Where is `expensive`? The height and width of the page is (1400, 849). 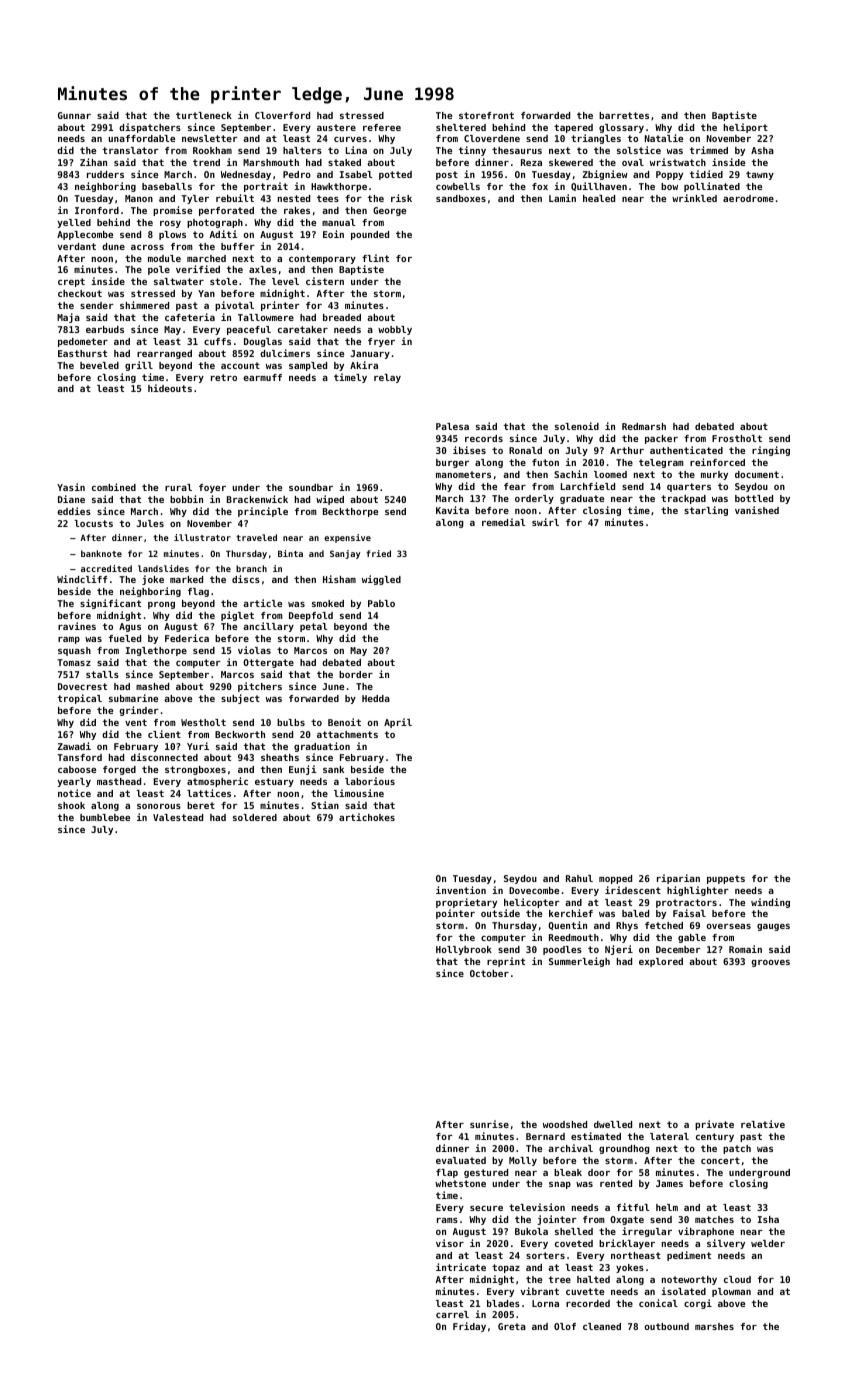 expensive is located at coordinates (347, 538).
